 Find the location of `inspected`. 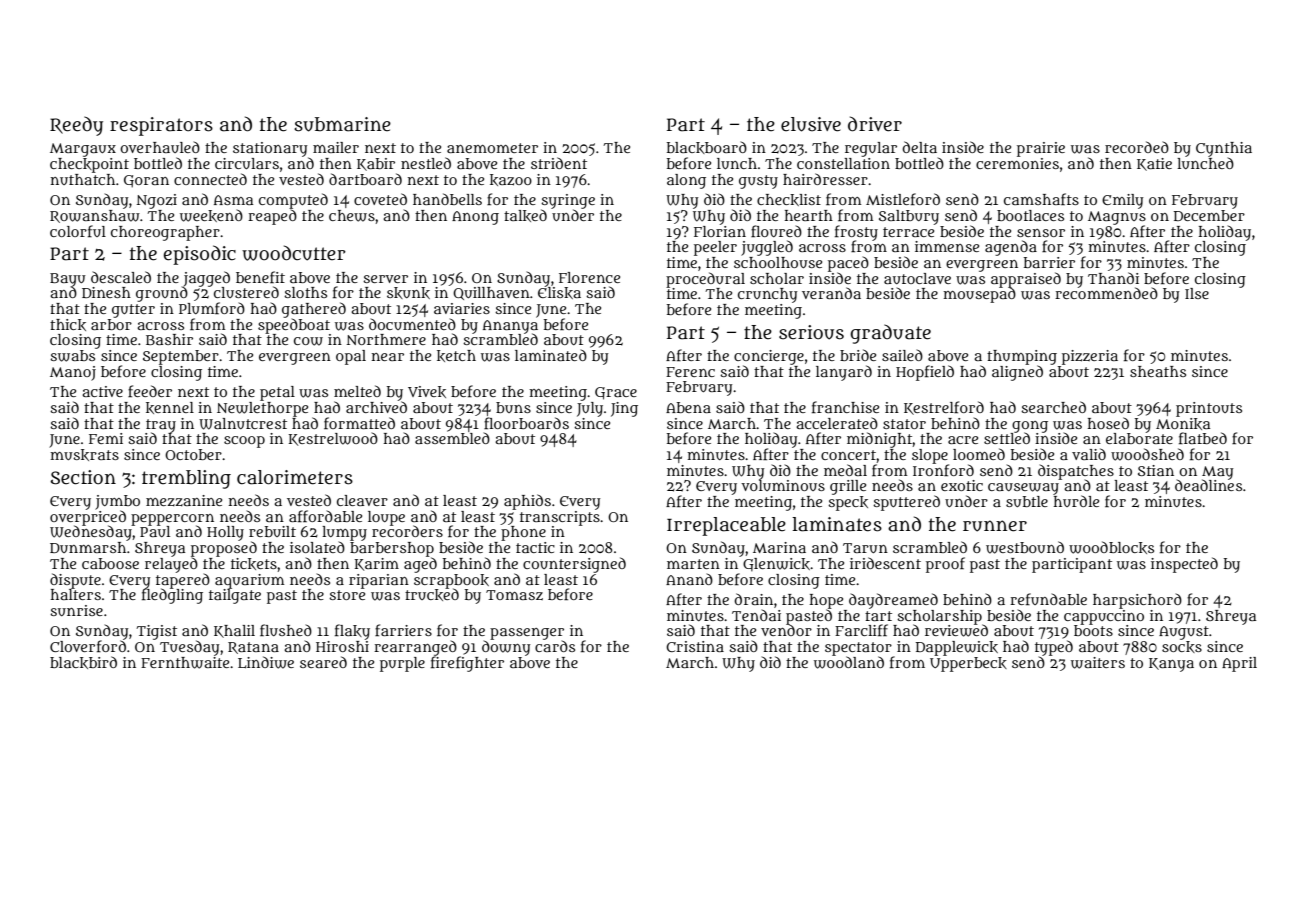

inspected is located at coordinates (1184, 565).
